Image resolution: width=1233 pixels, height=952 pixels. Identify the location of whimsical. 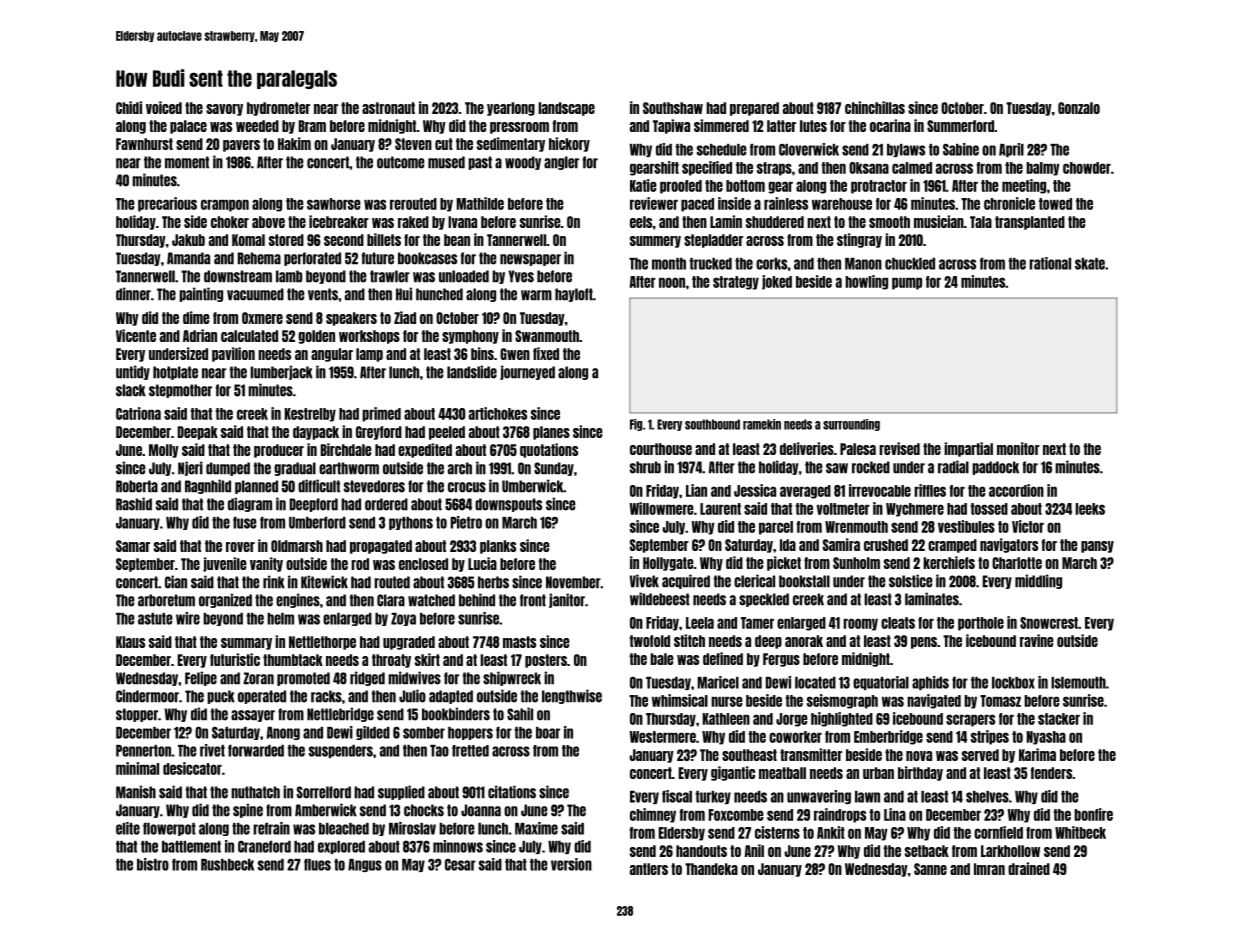
(680, 700).
